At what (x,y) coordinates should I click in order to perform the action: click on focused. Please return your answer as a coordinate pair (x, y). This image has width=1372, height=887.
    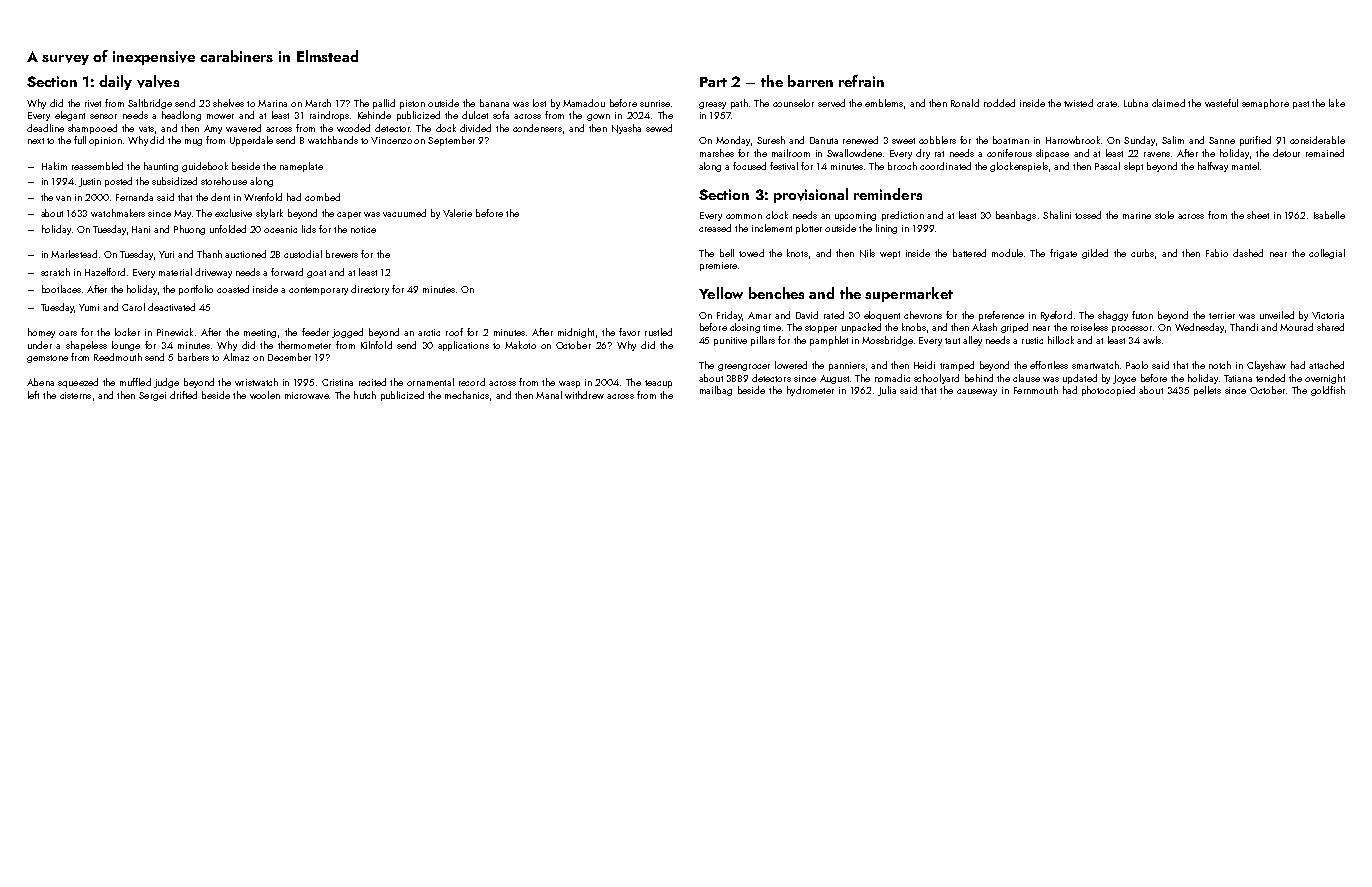
    Looking at the image, I should click on (749, 166).
